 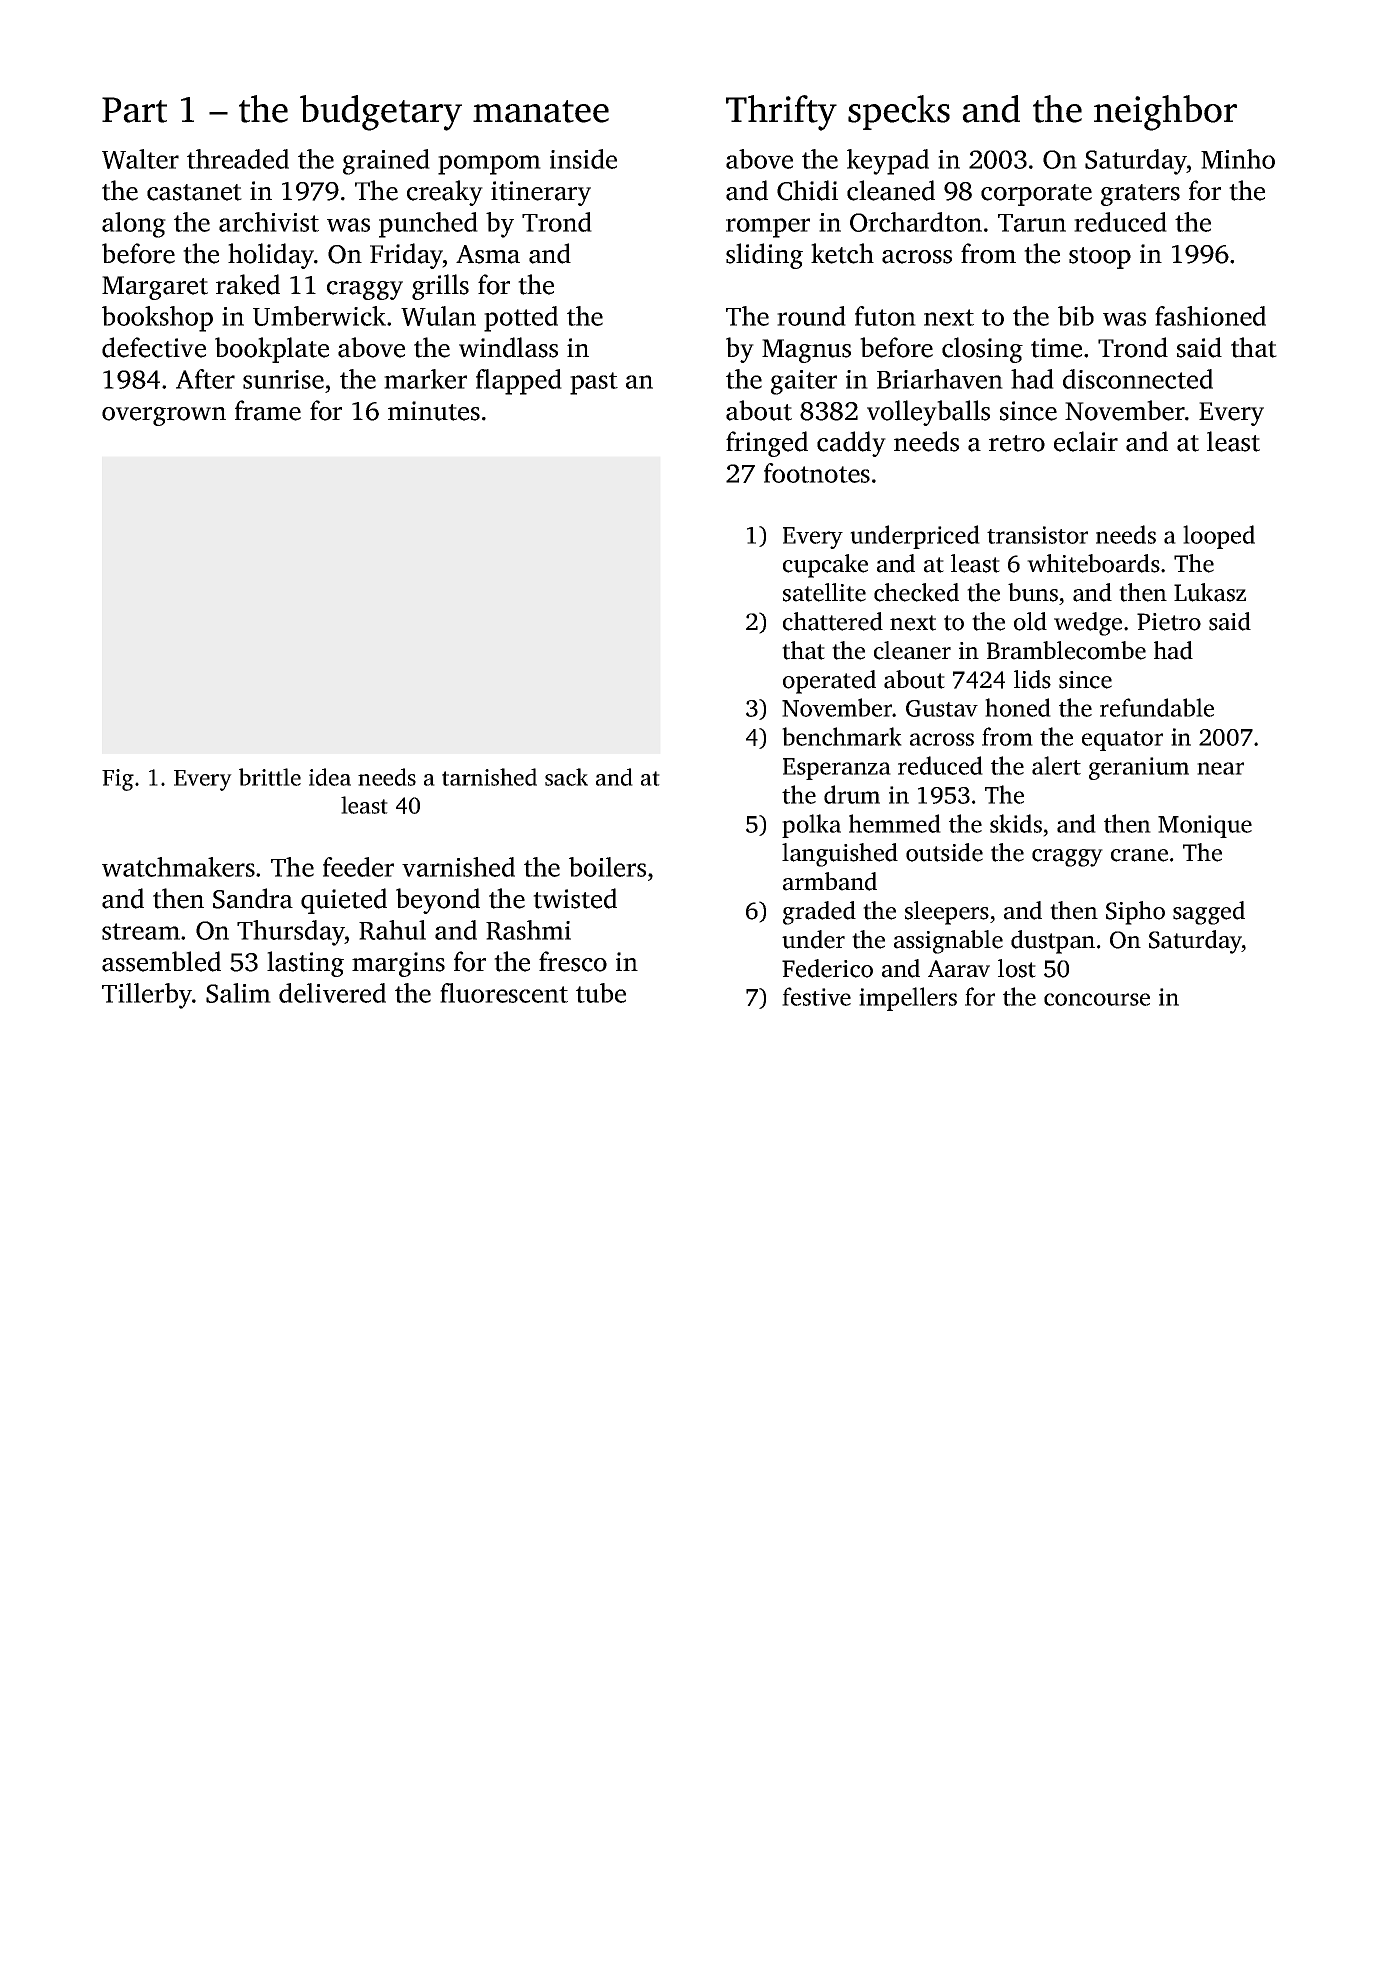 I want to click on Rahul, so click(x=392, y=930).
